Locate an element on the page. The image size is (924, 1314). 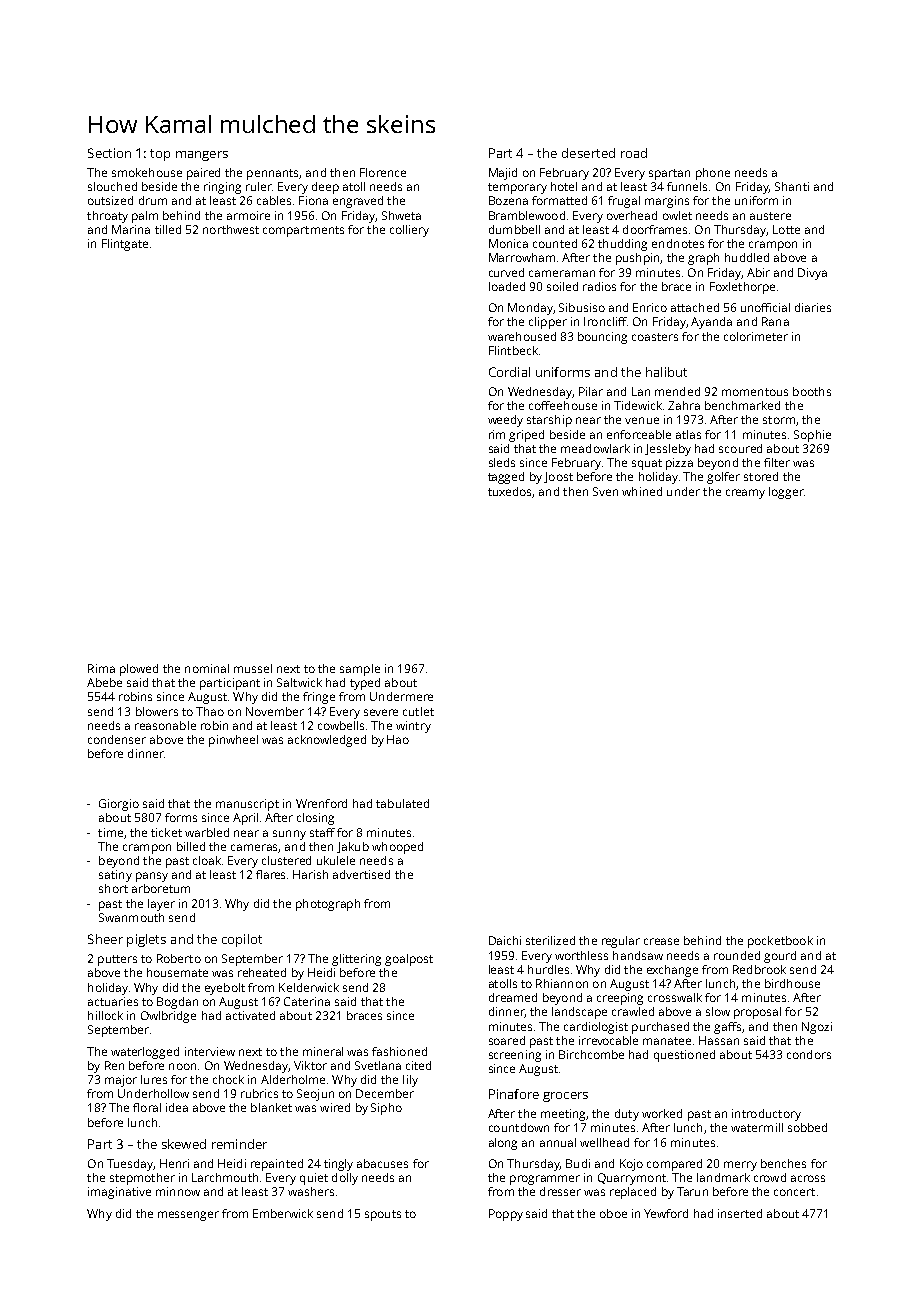
messenger is located at coordinates (188, 1216).
